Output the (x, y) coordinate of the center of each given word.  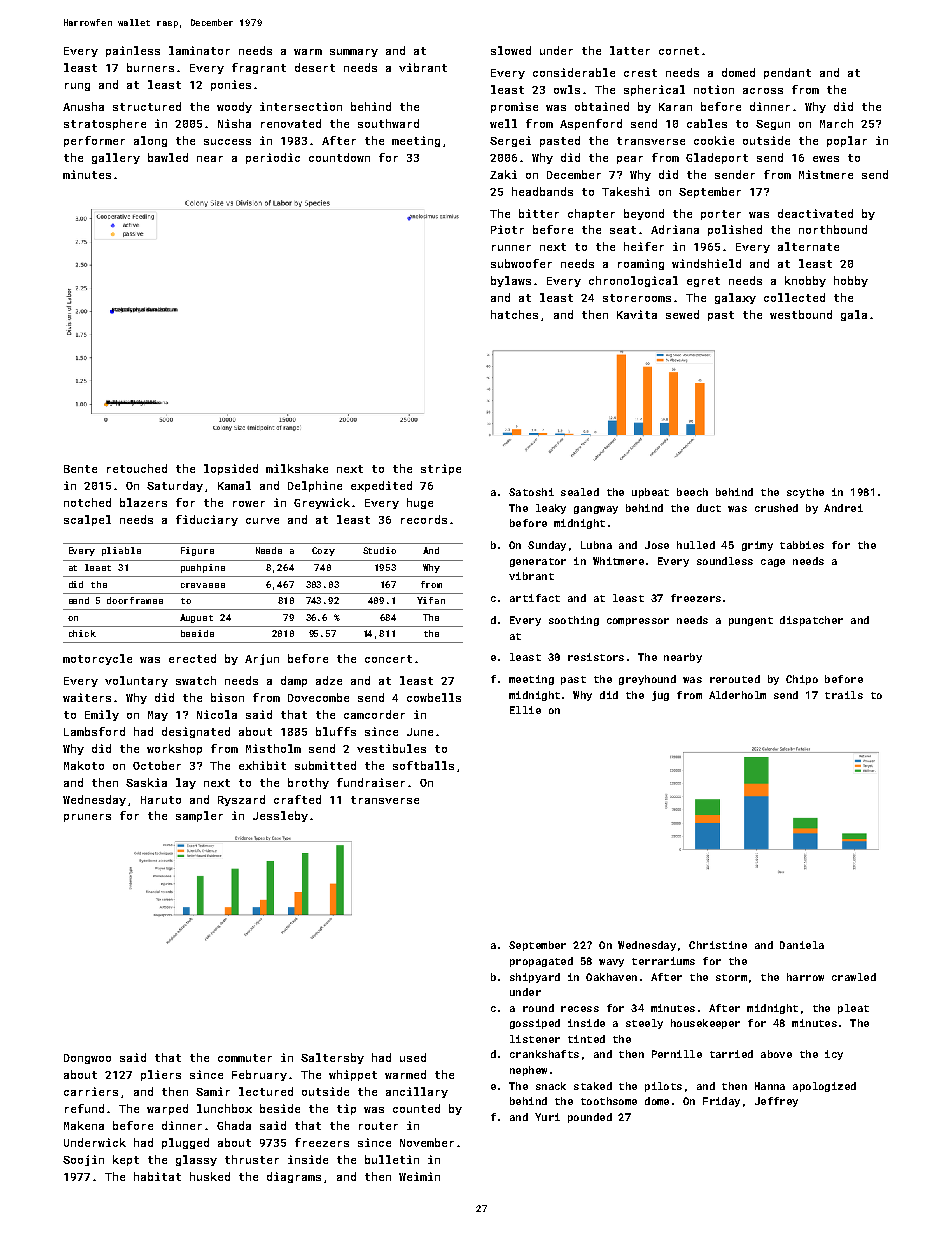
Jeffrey (776, 1102)
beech (692, 492)
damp (294, 681)
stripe (441, 469)
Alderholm (737, 695)
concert (388, 659)
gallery (116, 158)
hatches (514, 314)
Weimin (419, 1176)
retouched (137, 468)
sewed (682, 314)
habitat (157, 1176)
